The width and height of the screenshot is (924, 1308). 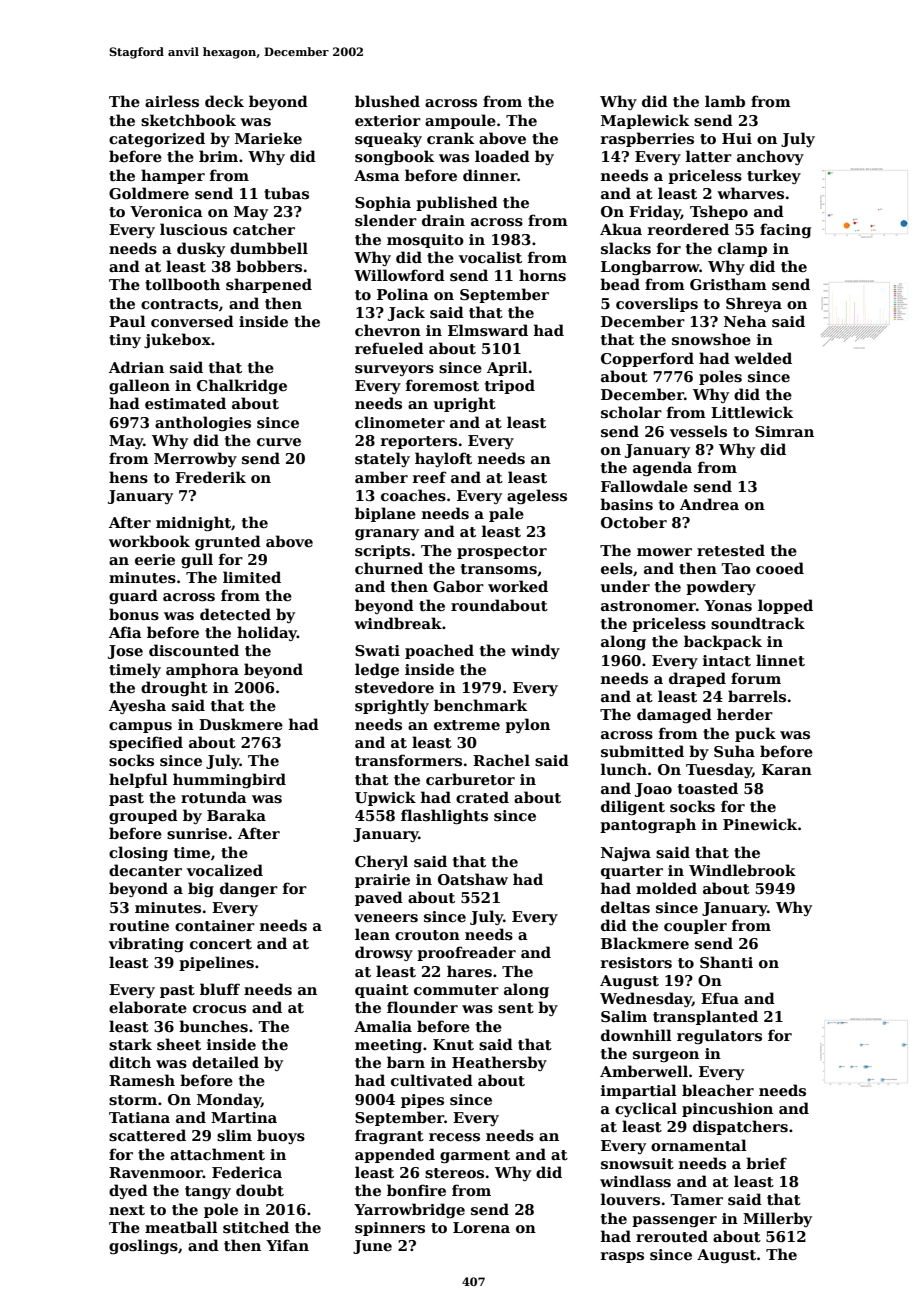 What do you see at coordinates (143, 1246) in the screenshot?
I see `goslings` at bounding box center [143, 1246].
